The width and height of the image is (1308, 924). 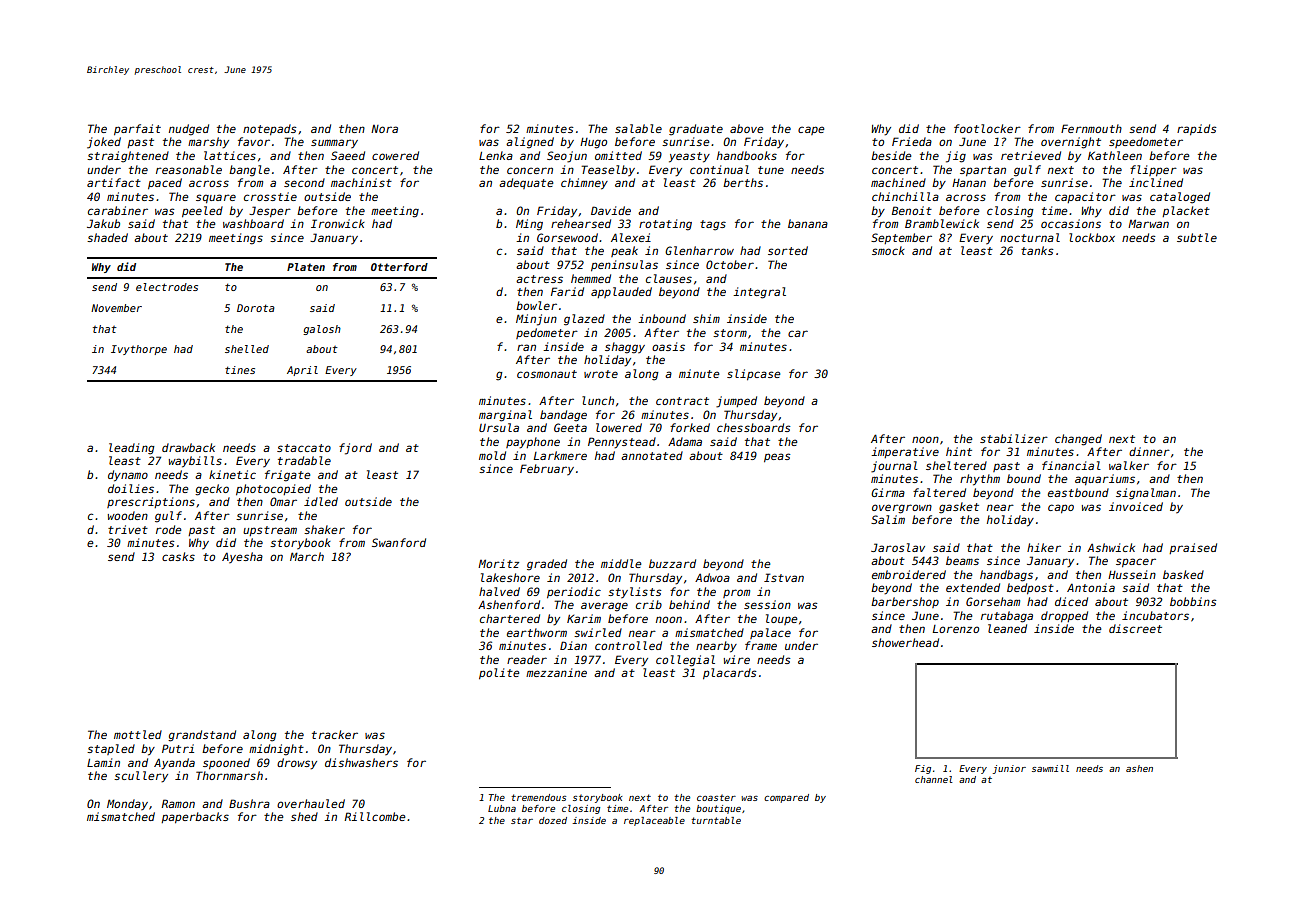 What do you see at coordinates (307, 556) in the image?
I see `March` at bounding box center [307, 556].
